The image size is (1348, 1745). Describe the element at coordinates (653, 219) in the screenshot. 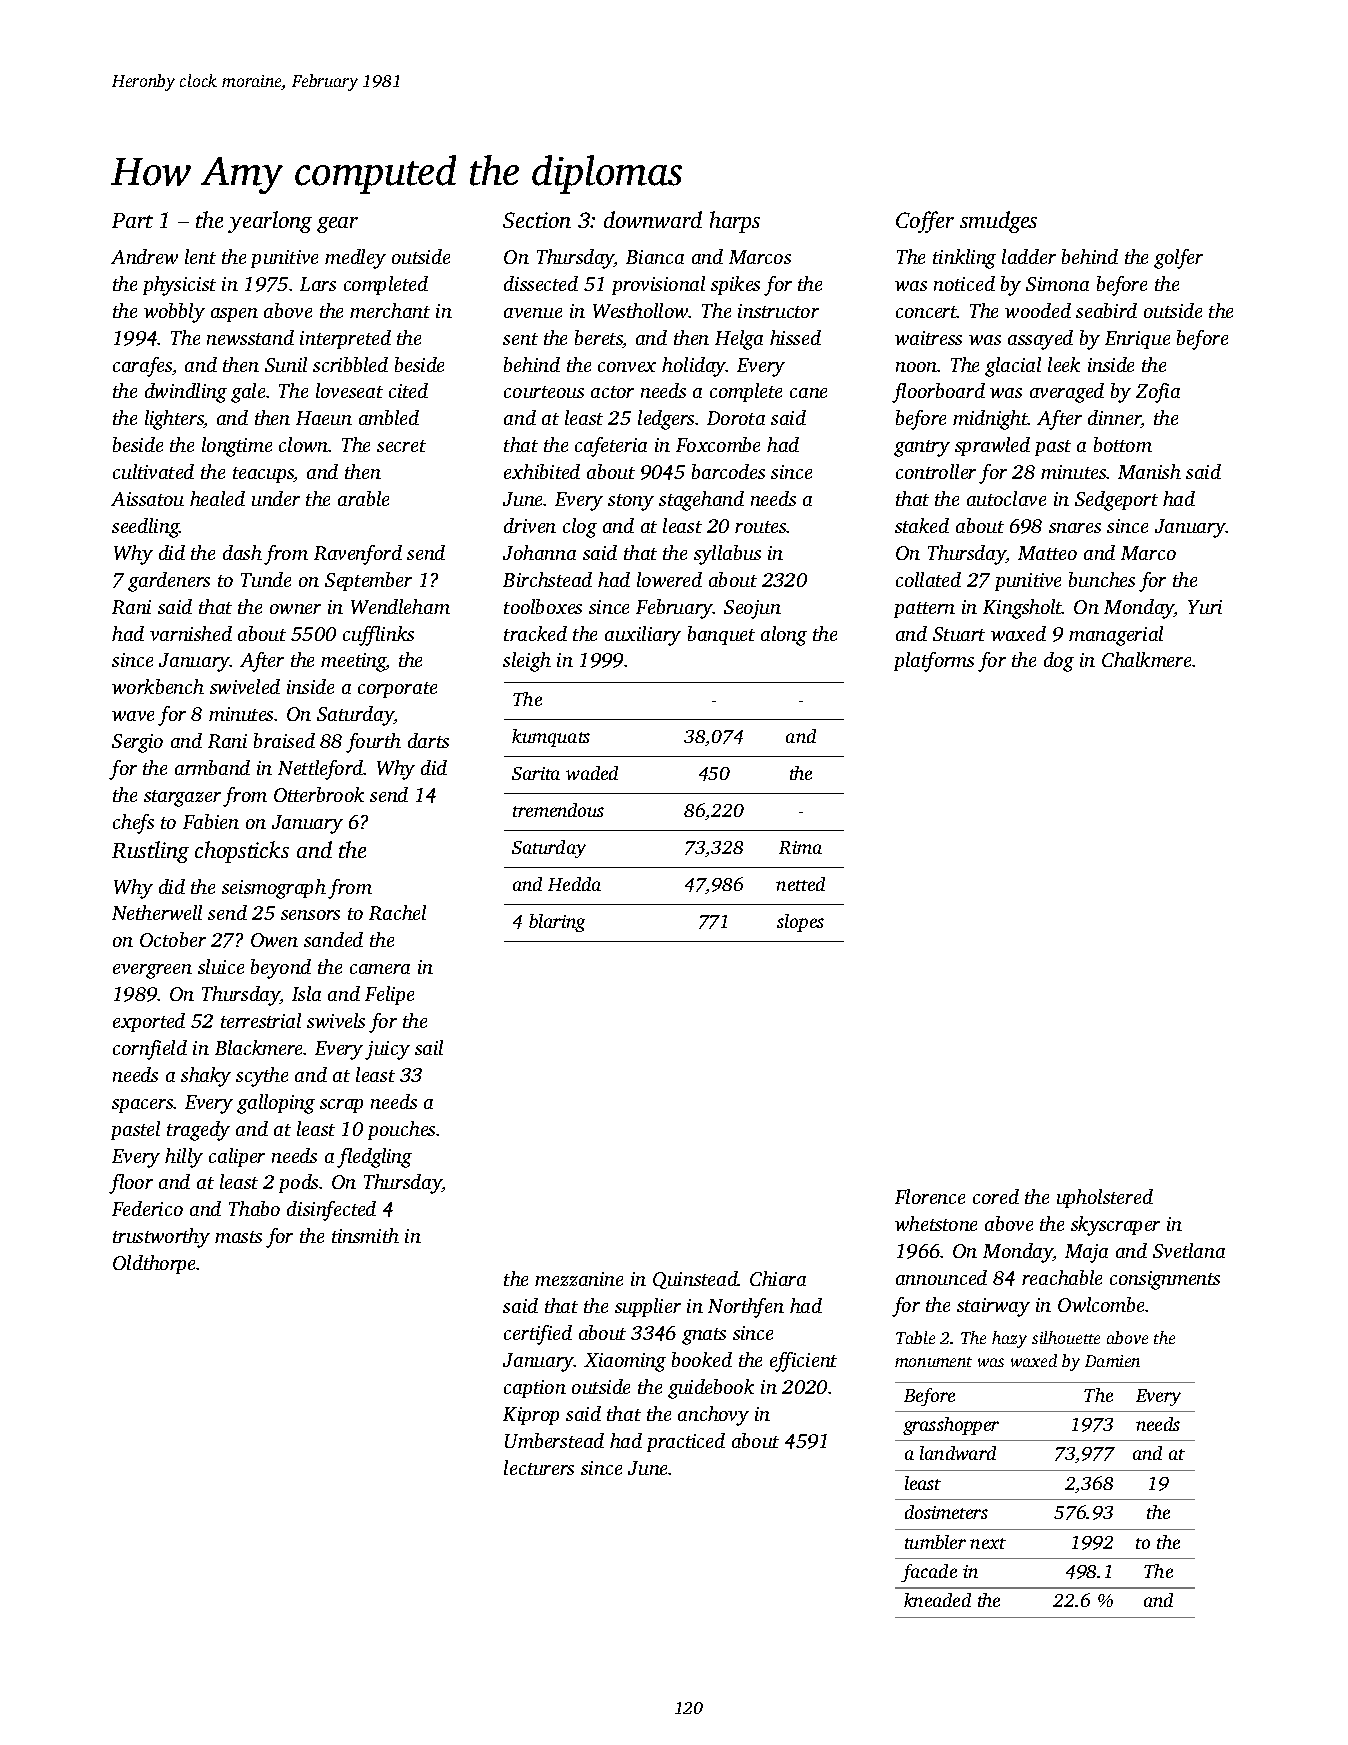

I see `downward` at that location.
